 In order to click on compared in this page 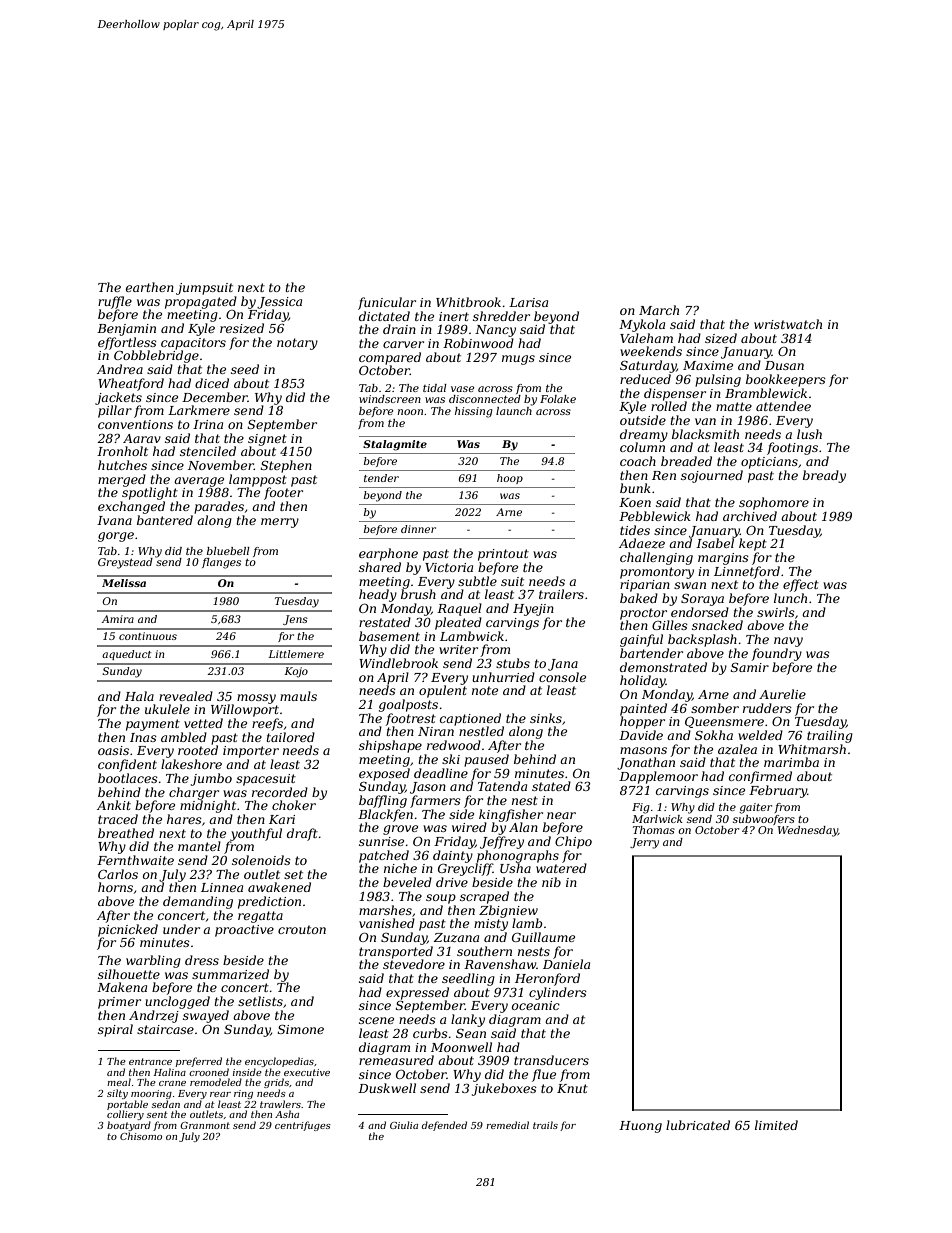, I will do `click(390, 358)`.
